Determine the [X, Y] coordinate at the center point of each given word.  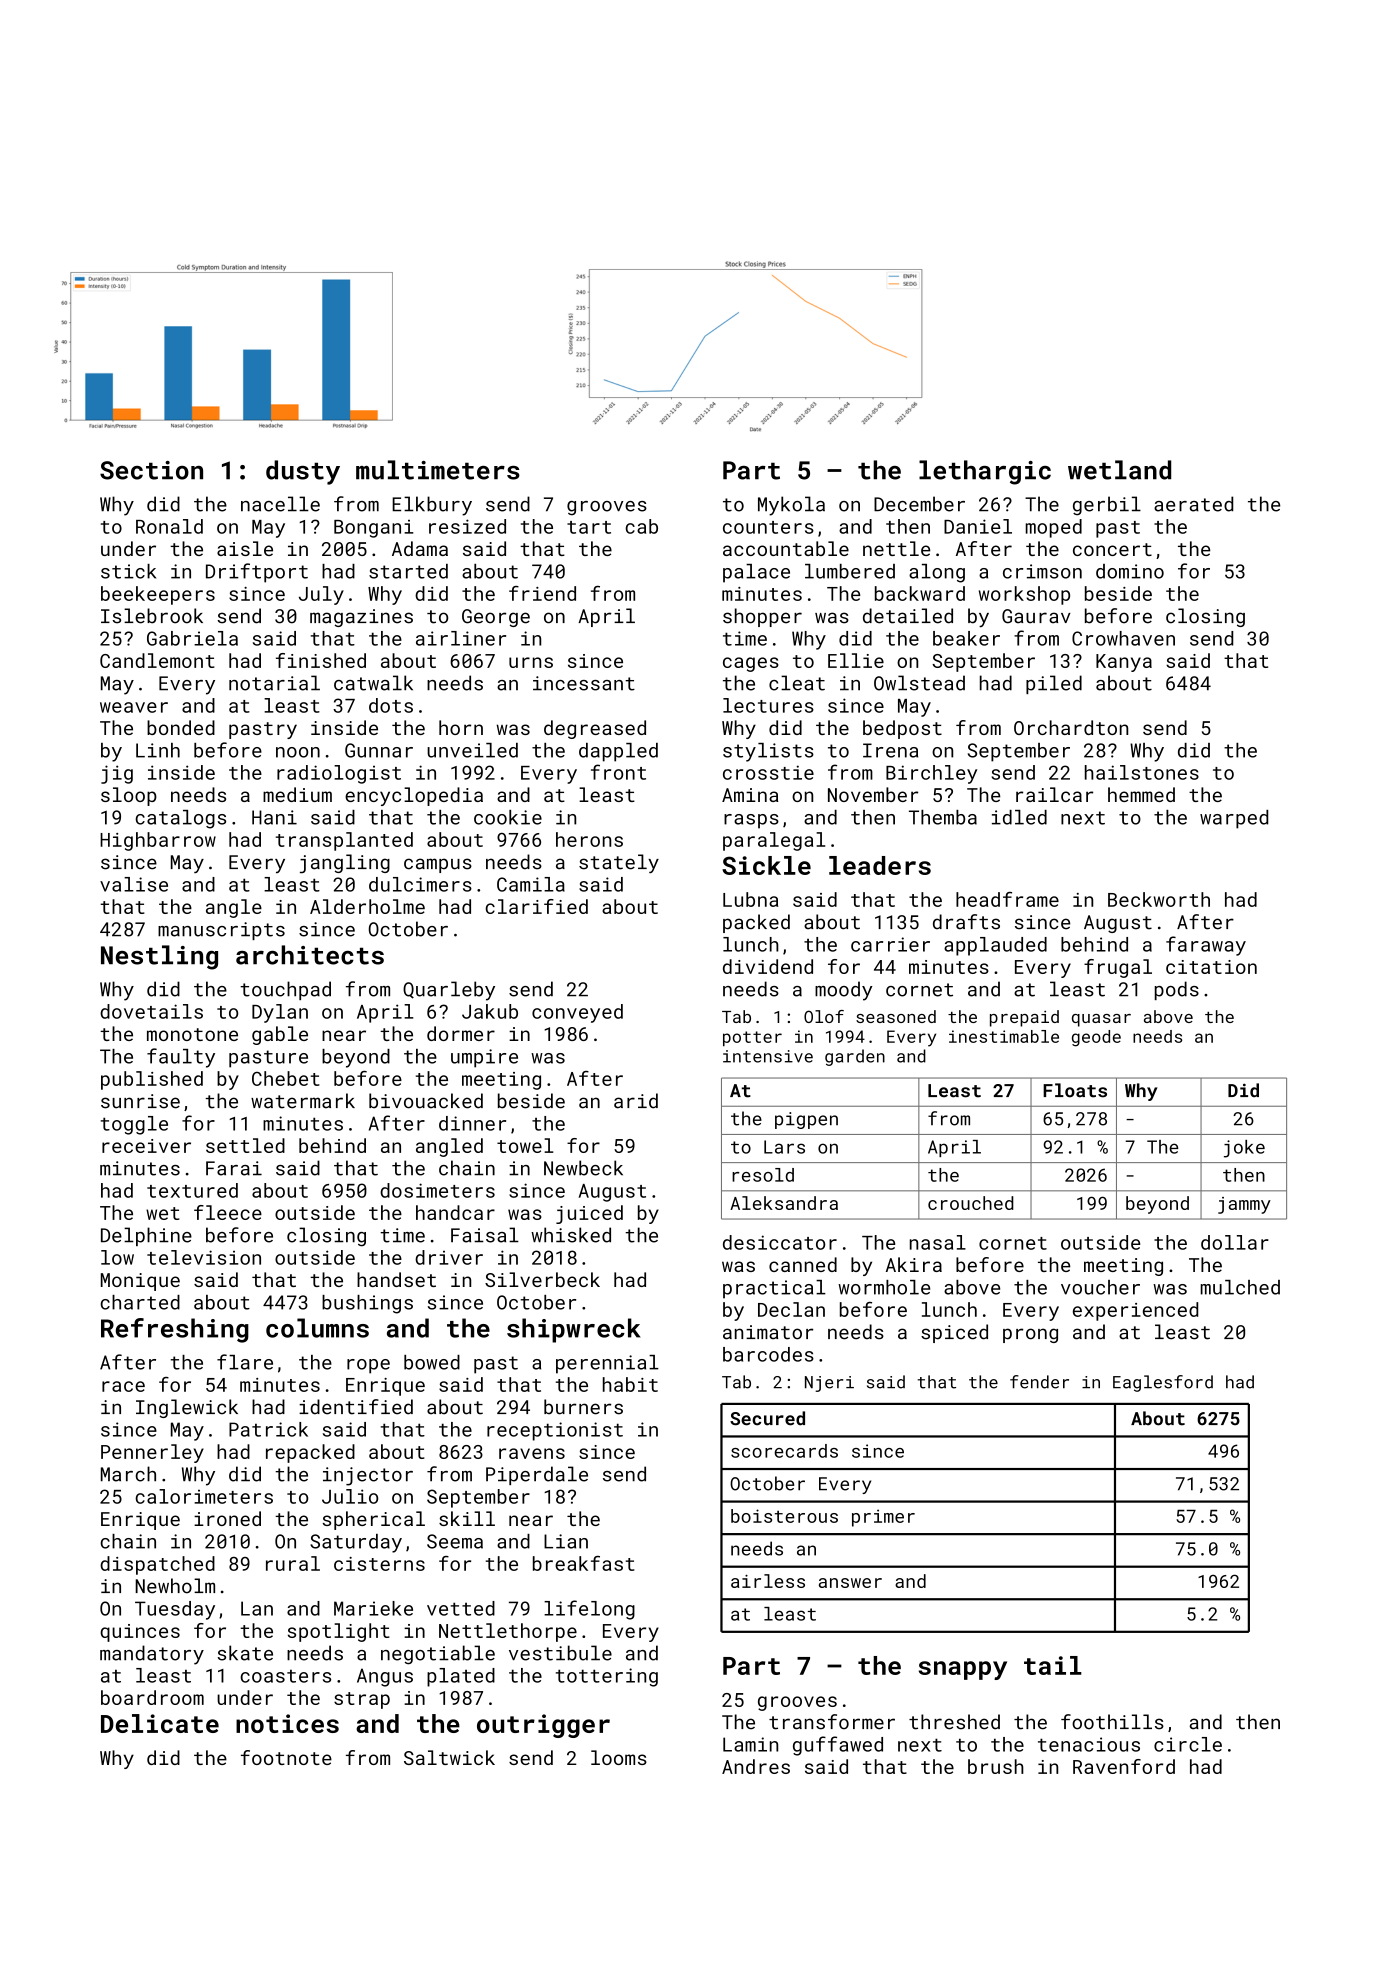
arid [636, 1101]
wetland [1119, 470]
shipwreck [573, 1330]
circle [1188, 1744]
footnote [286, 1757]
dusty [303, 472]
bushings [367, 1304]
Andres [756, 1766]
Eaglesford [1163, 1383]
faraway [1206, 946]
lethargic [985, 472]
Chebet [286, 1078]
